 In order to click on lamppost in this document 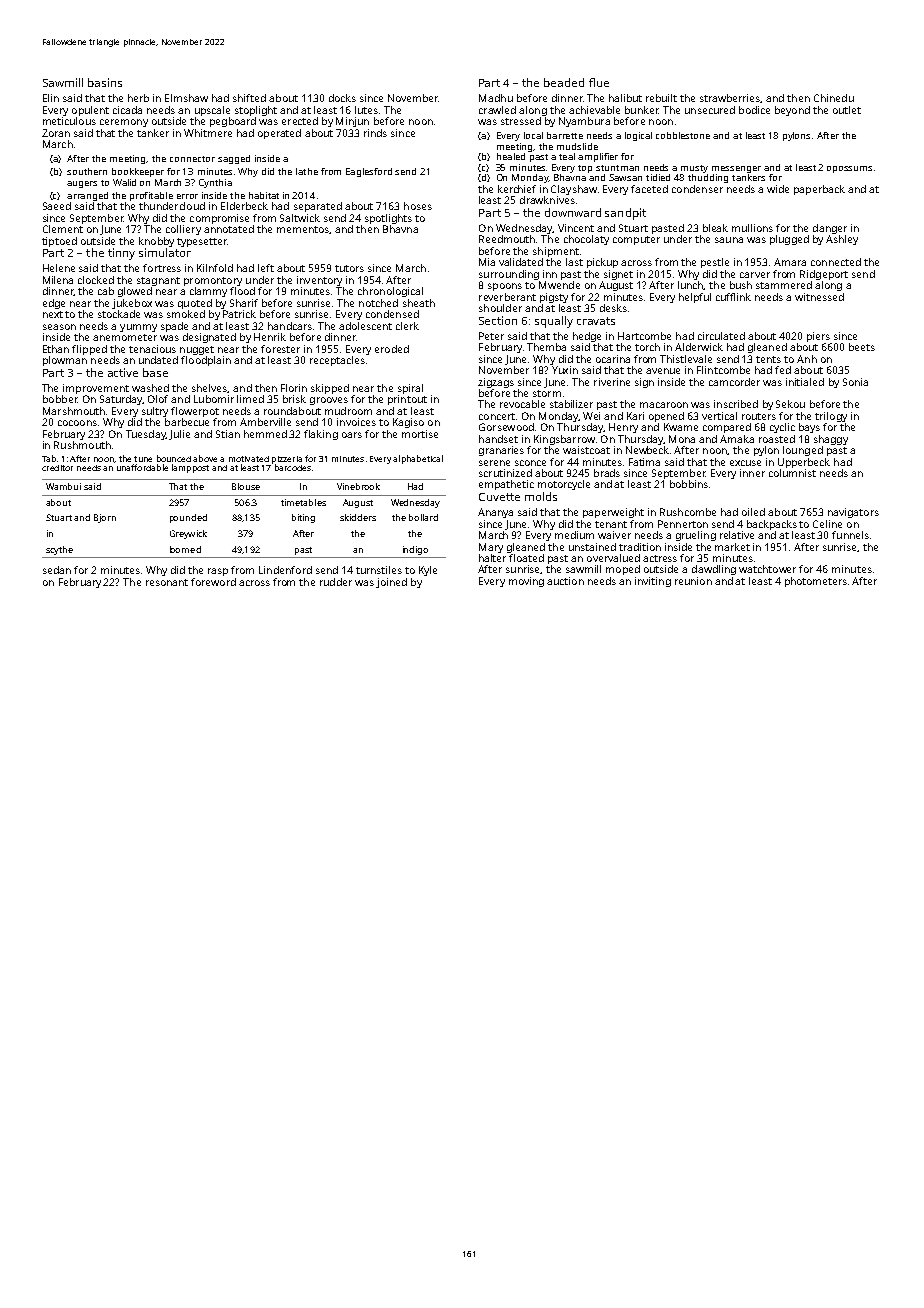, I will do `click(190, 468)`.
